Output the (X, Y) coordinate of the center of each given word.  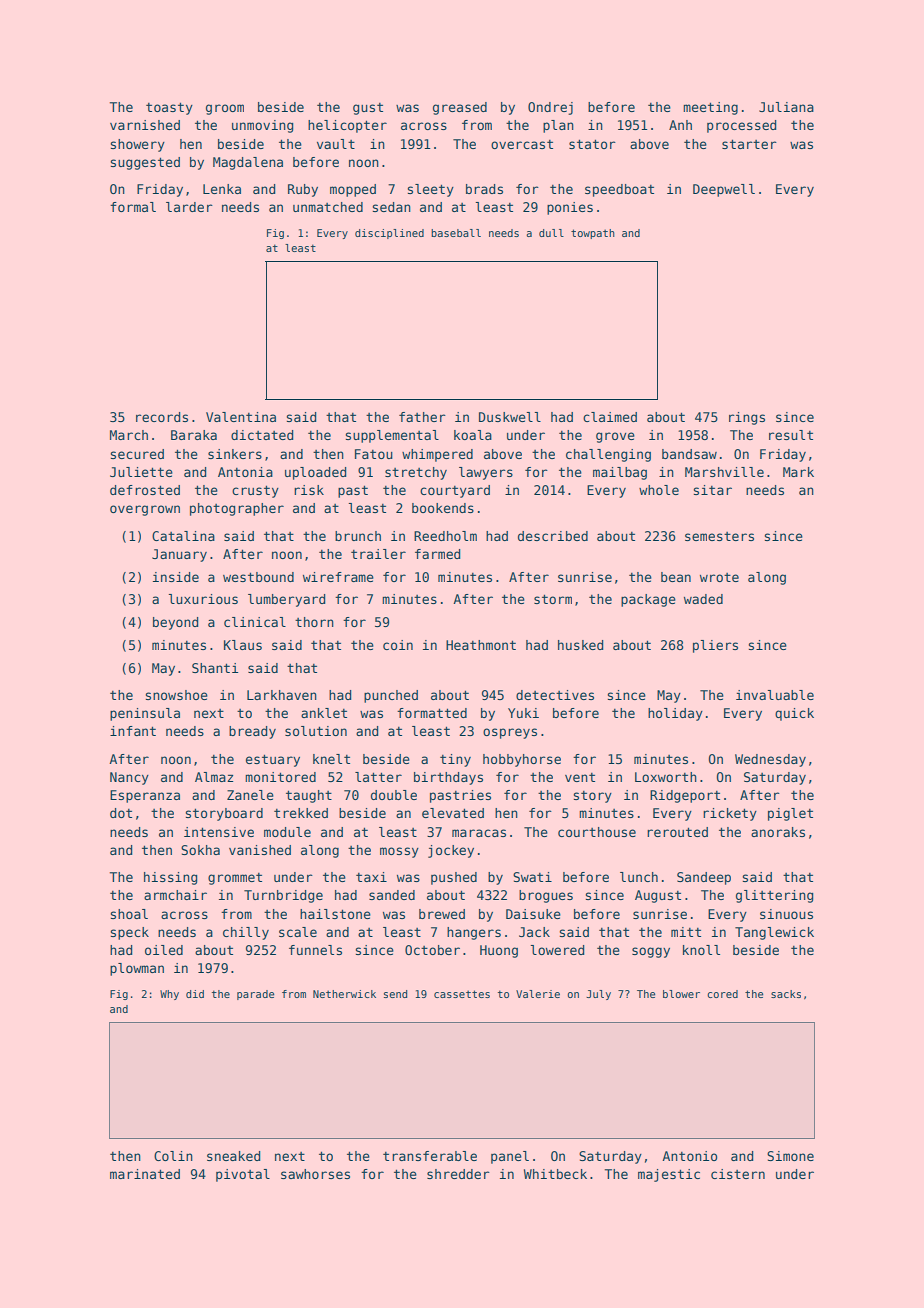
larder (189, 207)
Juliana (786, 107)
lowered (558, 950)
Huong (499, 951)
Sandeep (704, 878)
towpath (593, 234)
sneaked (234, 1156)
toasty (169, 108)
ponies (570, 208)
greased (460, 108)
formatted (432, 713)
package (648, 600)
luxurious (203, 599)
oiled (164, 950)
